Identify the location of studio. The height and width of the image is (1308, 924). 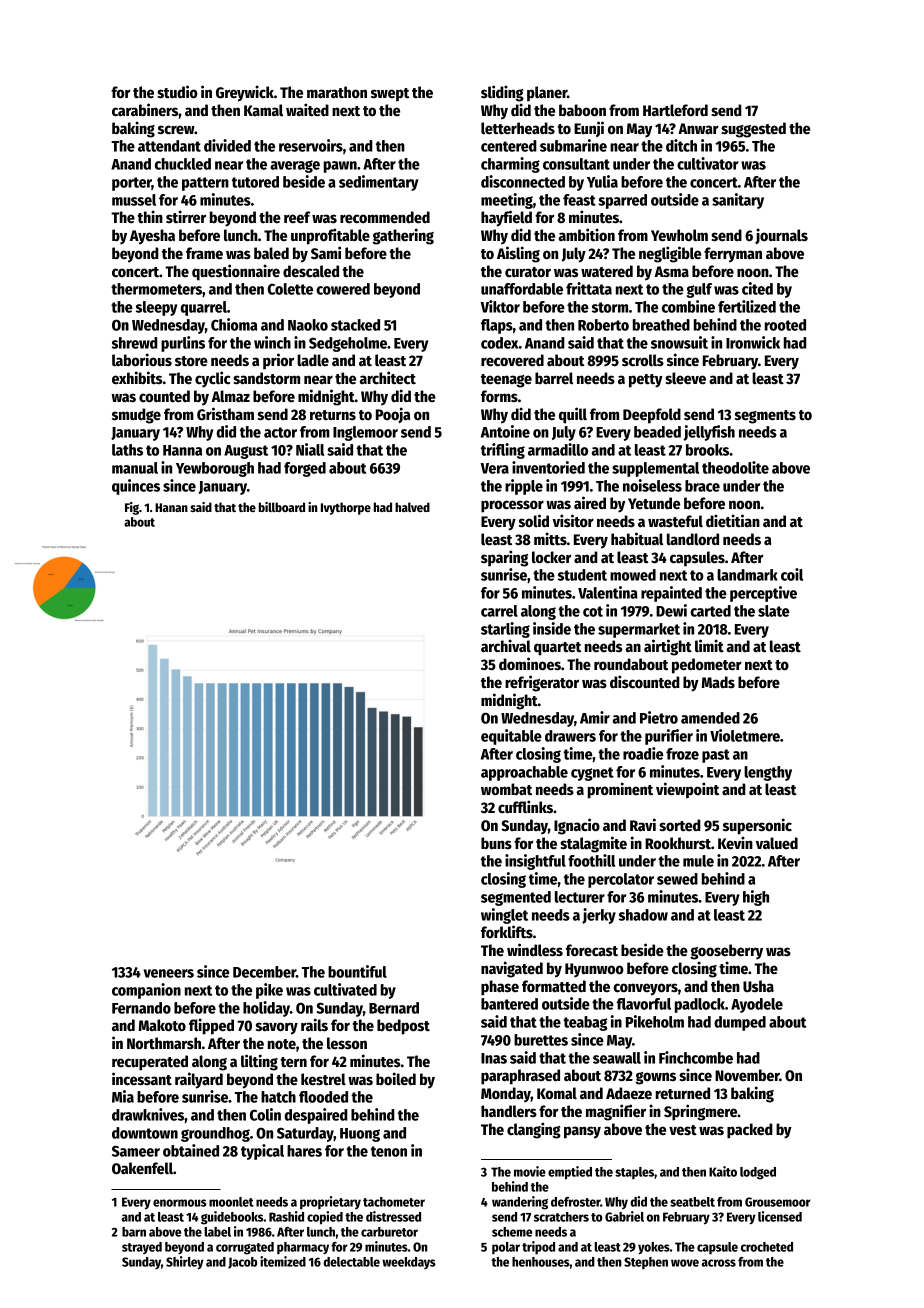
(177, 92).
